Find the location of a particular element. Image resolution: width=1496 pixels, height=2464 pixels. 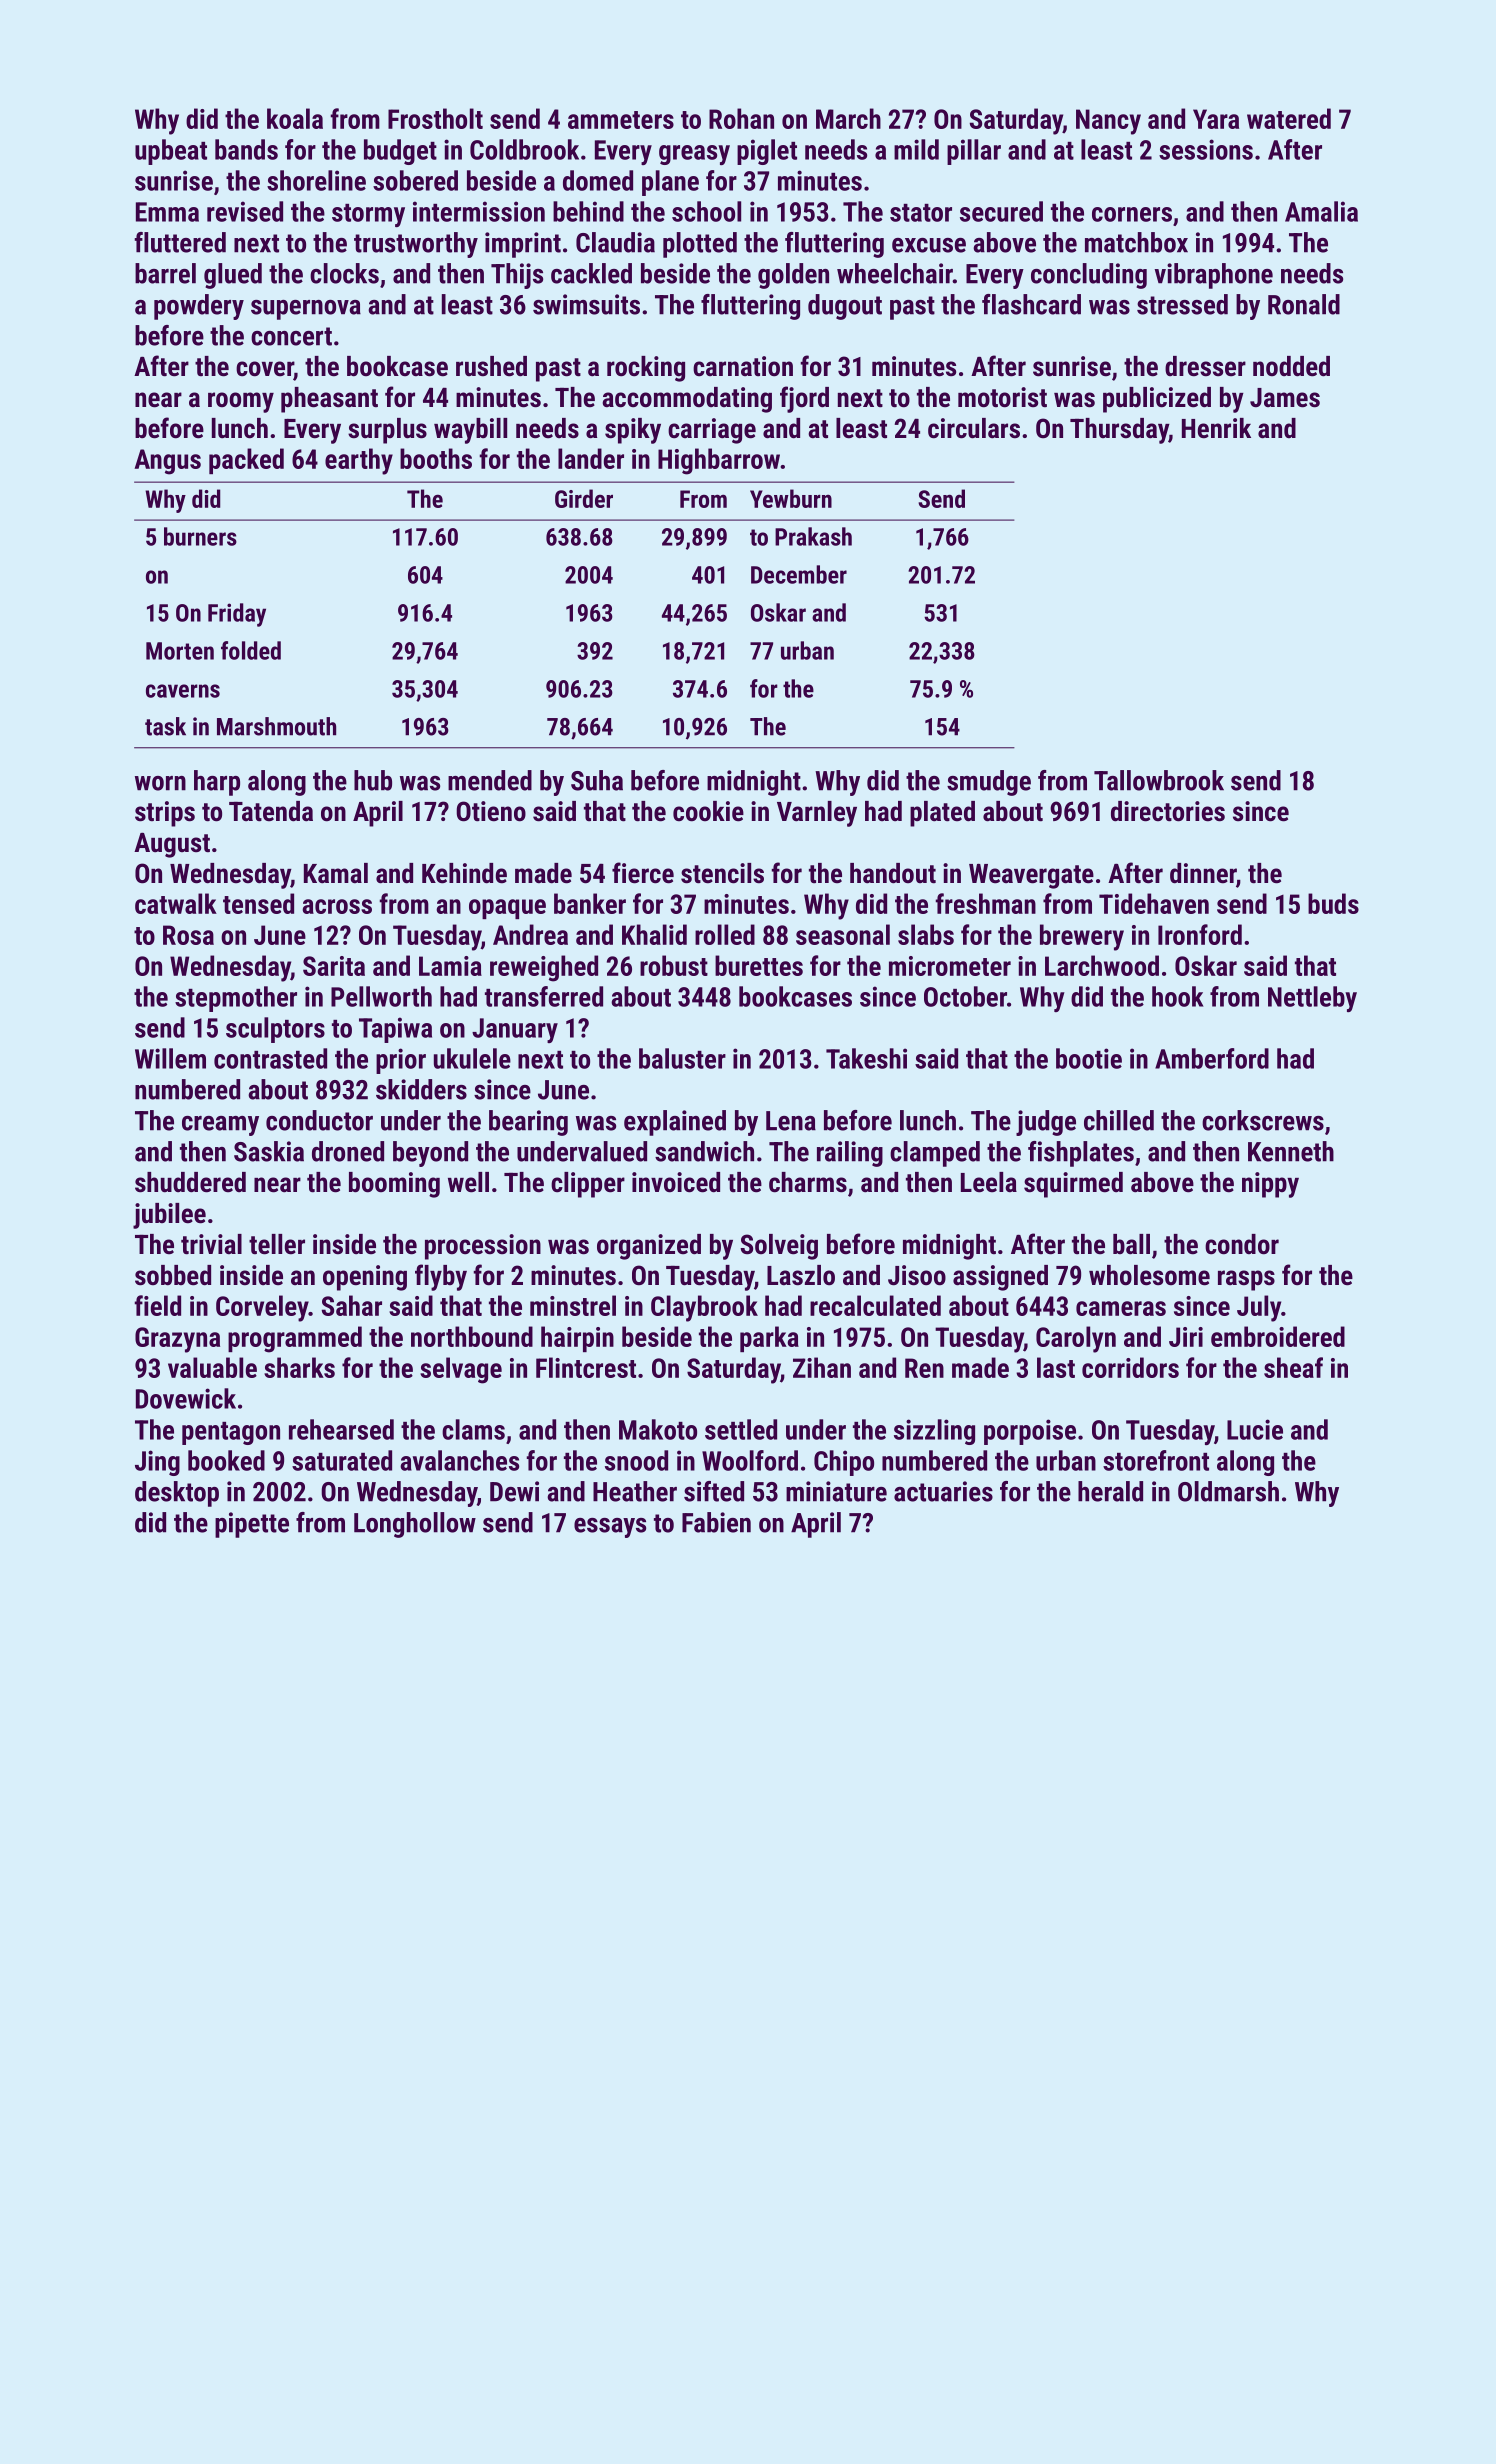

Jing is located at coordinates (157, 1463).
